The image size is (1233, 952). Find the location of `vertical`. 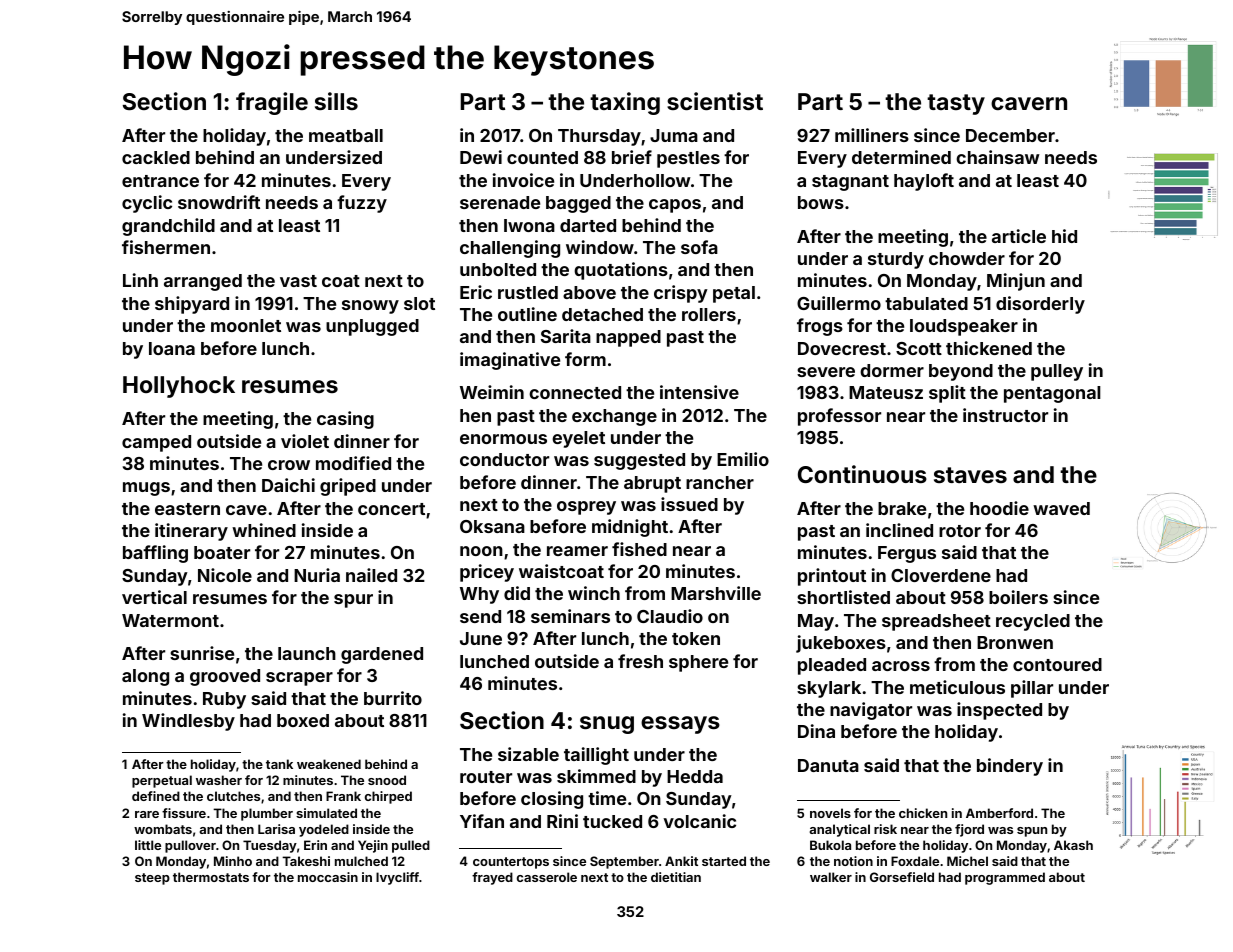

vertical is located at coordinates (154, 597).
